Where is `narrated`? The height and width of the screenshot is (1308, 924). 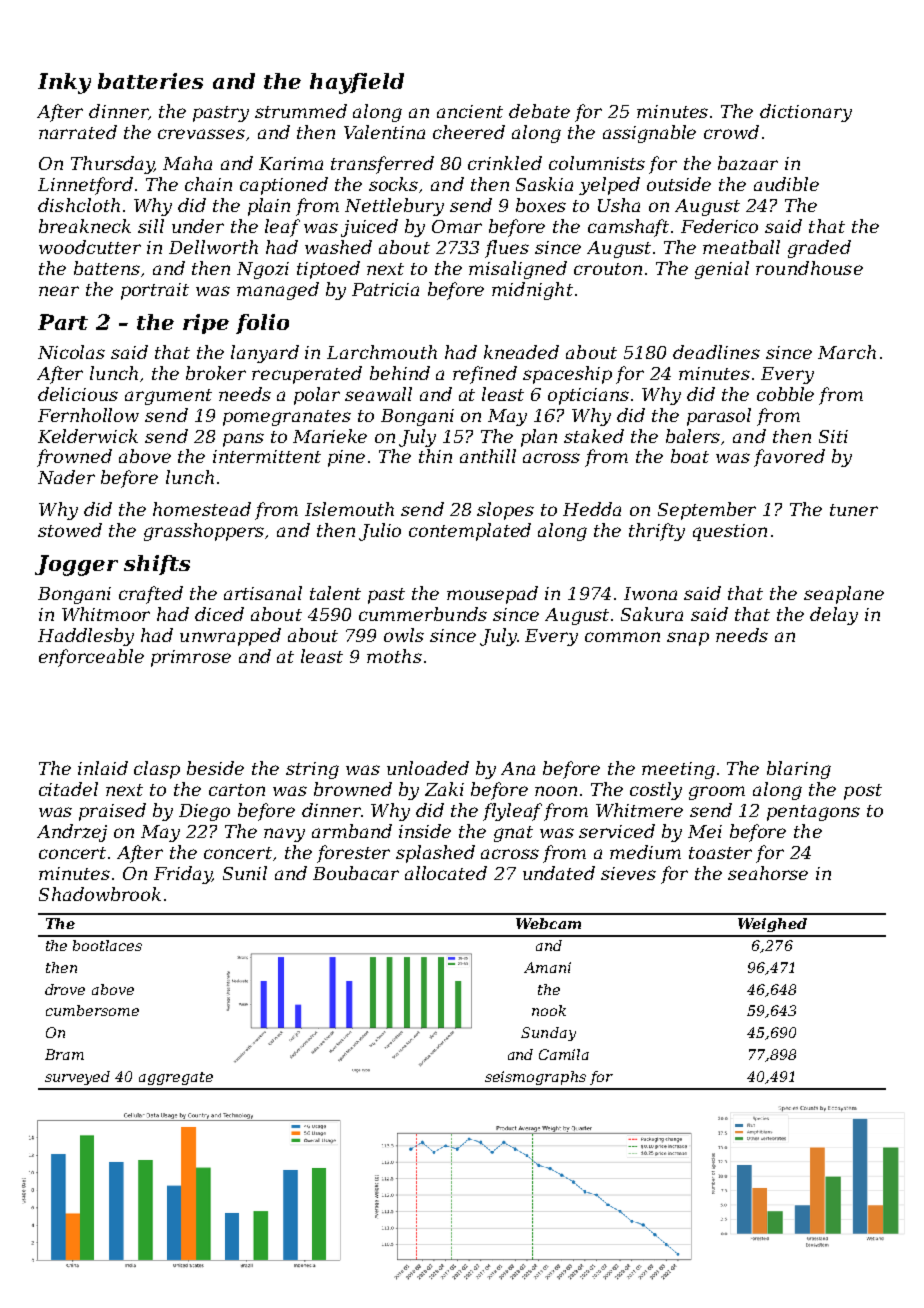 narrated is located at coordinates (78, 132).
